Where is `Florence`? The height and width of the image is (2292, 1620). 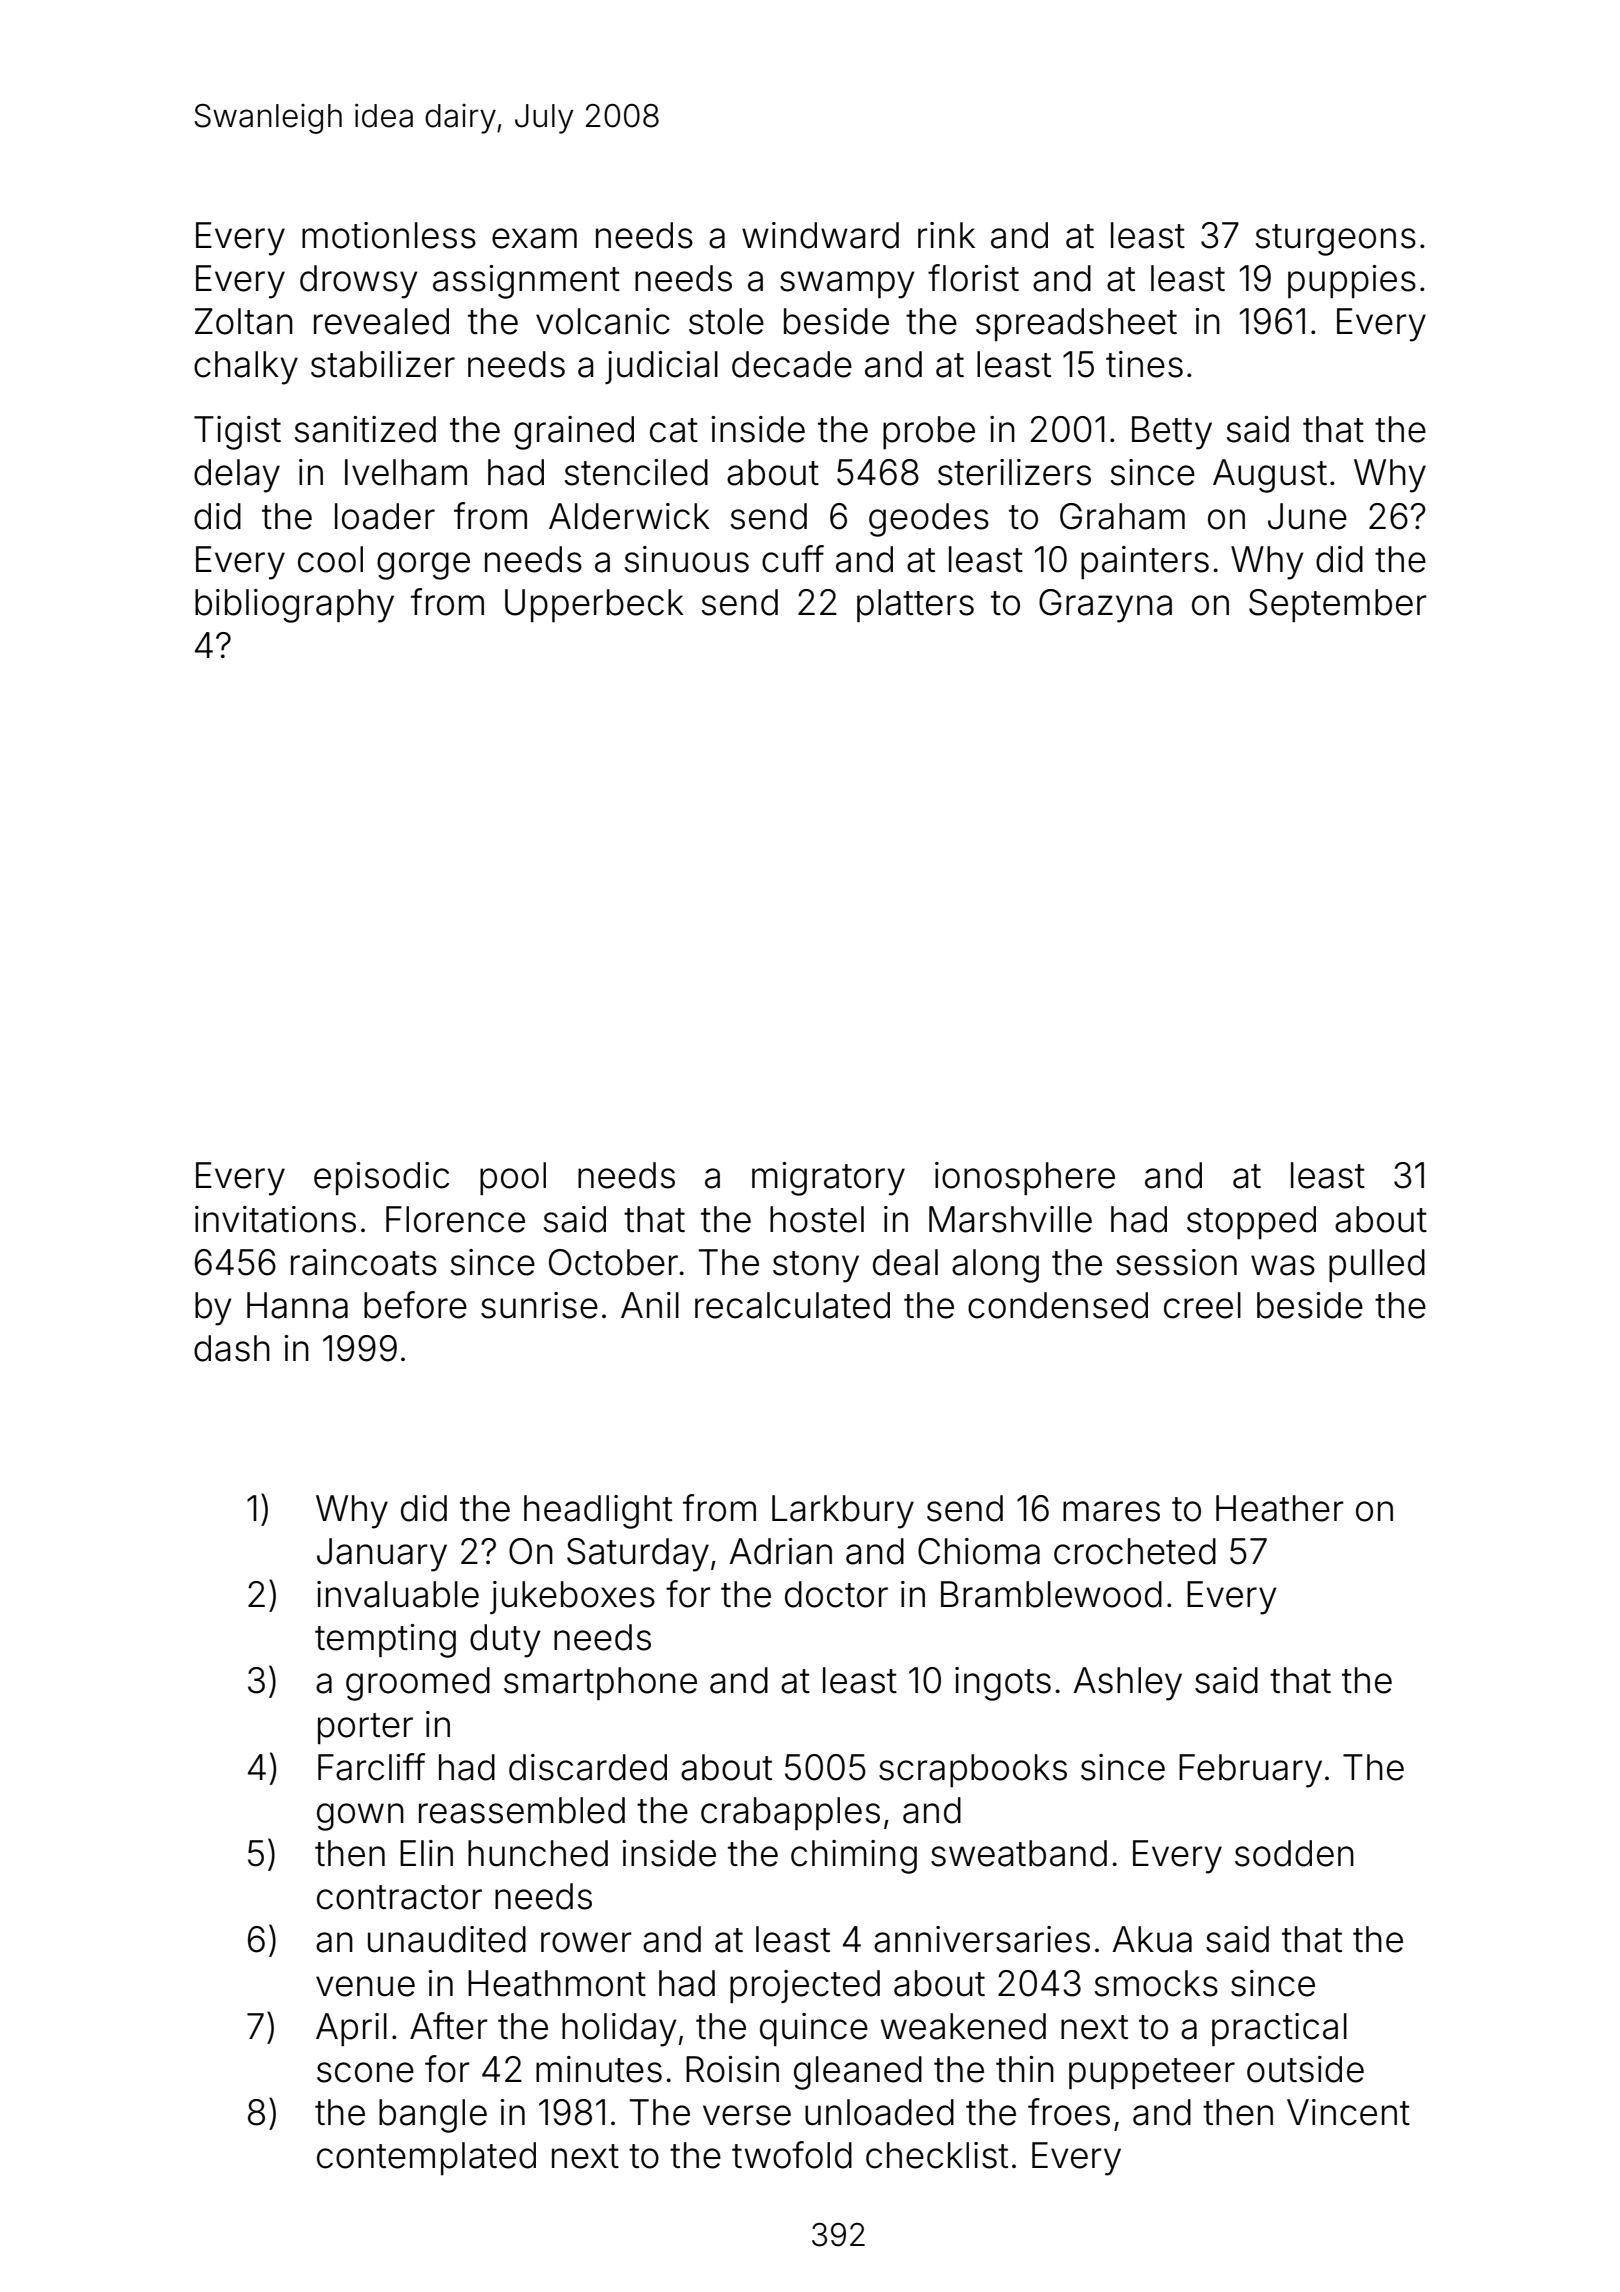 Florence is located at coordinates (455, 1219).
